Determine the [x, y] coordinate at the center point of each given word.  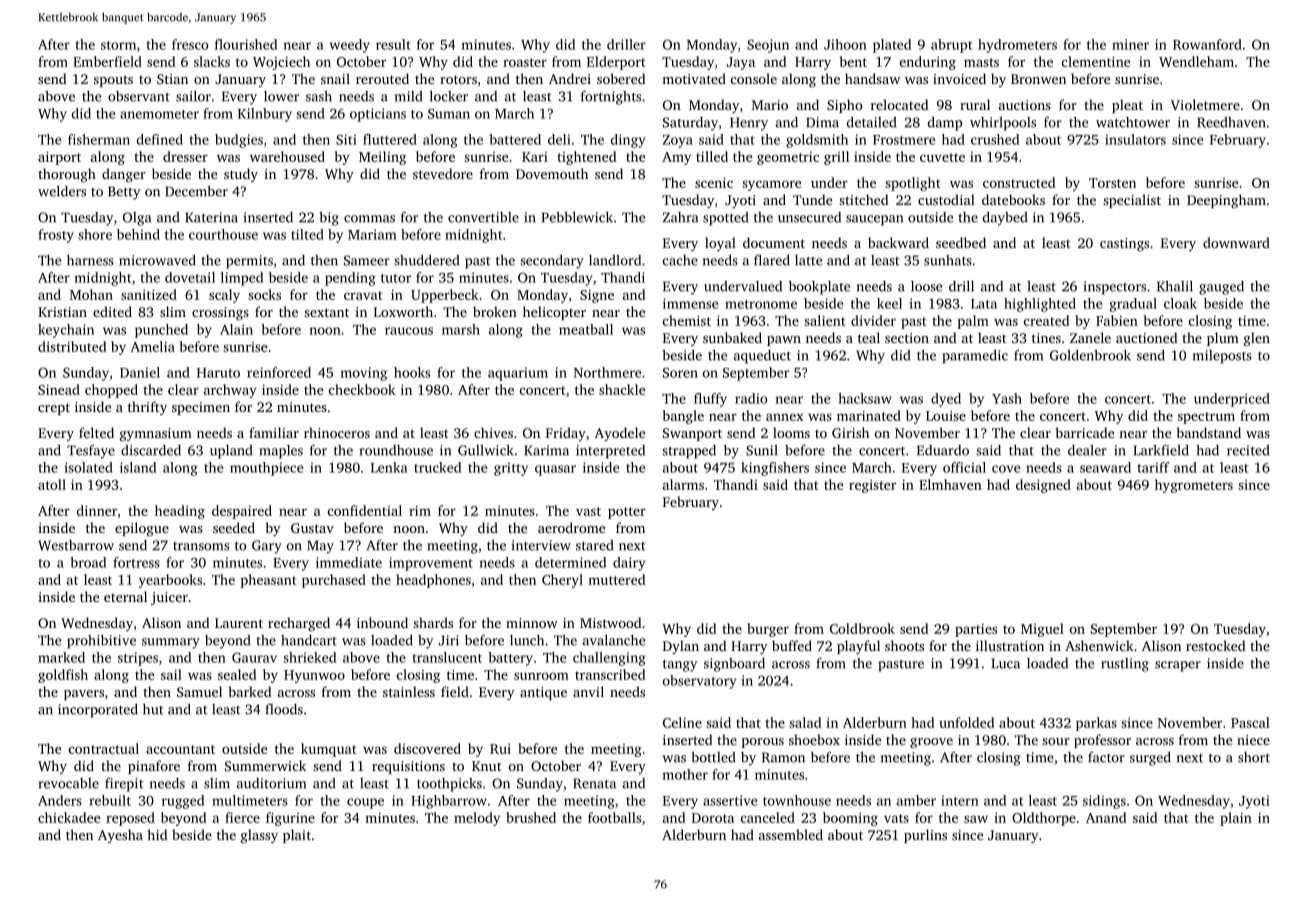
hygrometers [1194, 486]
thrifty [147, 408]
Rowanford [1207, 44]
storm [118, 45]
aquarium [518, 374]
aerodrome [571, 527]
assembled [791, 834]
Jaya [741, 63]
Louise [946, 416]
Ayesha [120, 836]
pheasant [268, 581]
